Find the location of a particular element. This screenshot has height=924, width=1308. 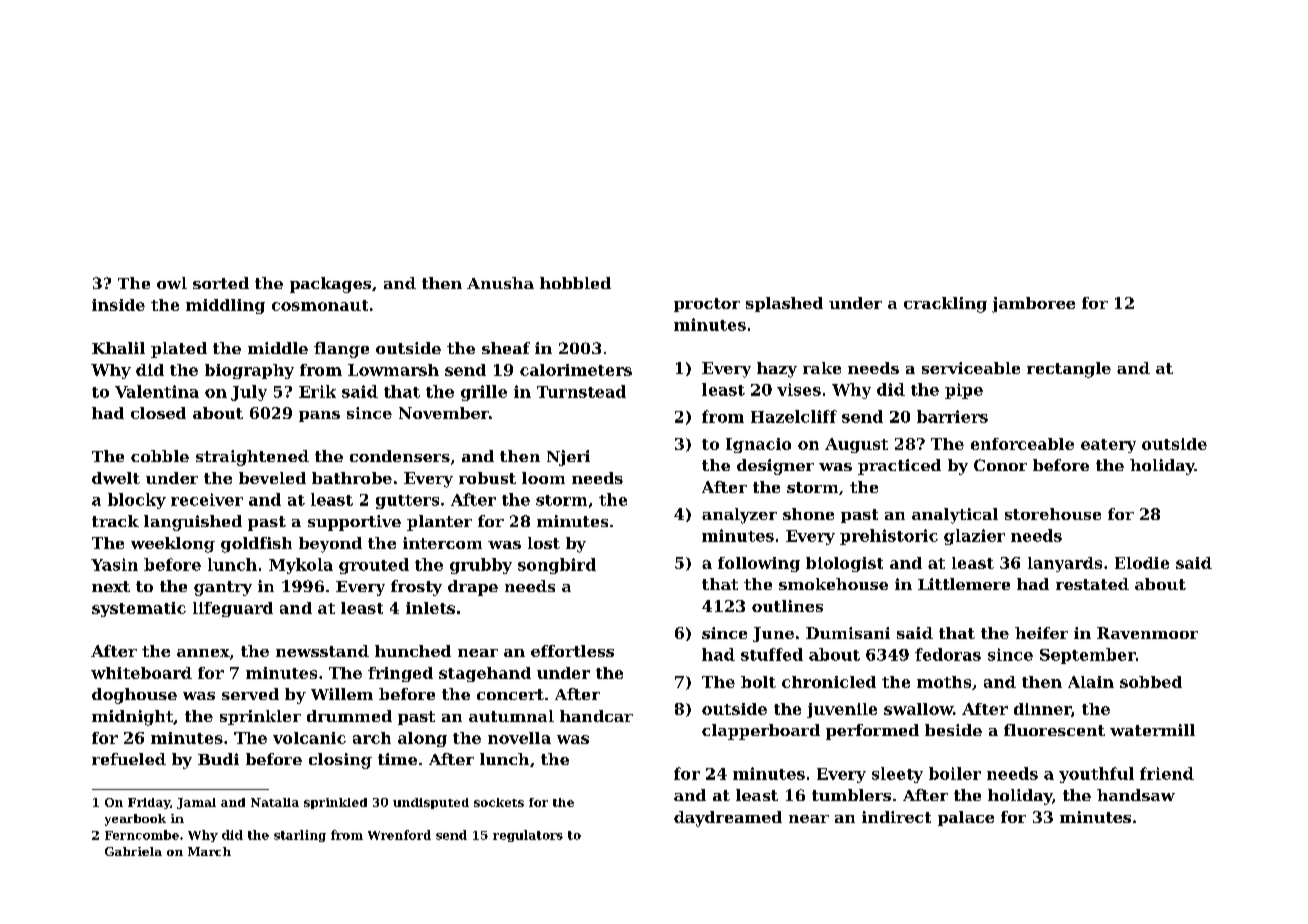

owl is located at coordinates (172, 283).
